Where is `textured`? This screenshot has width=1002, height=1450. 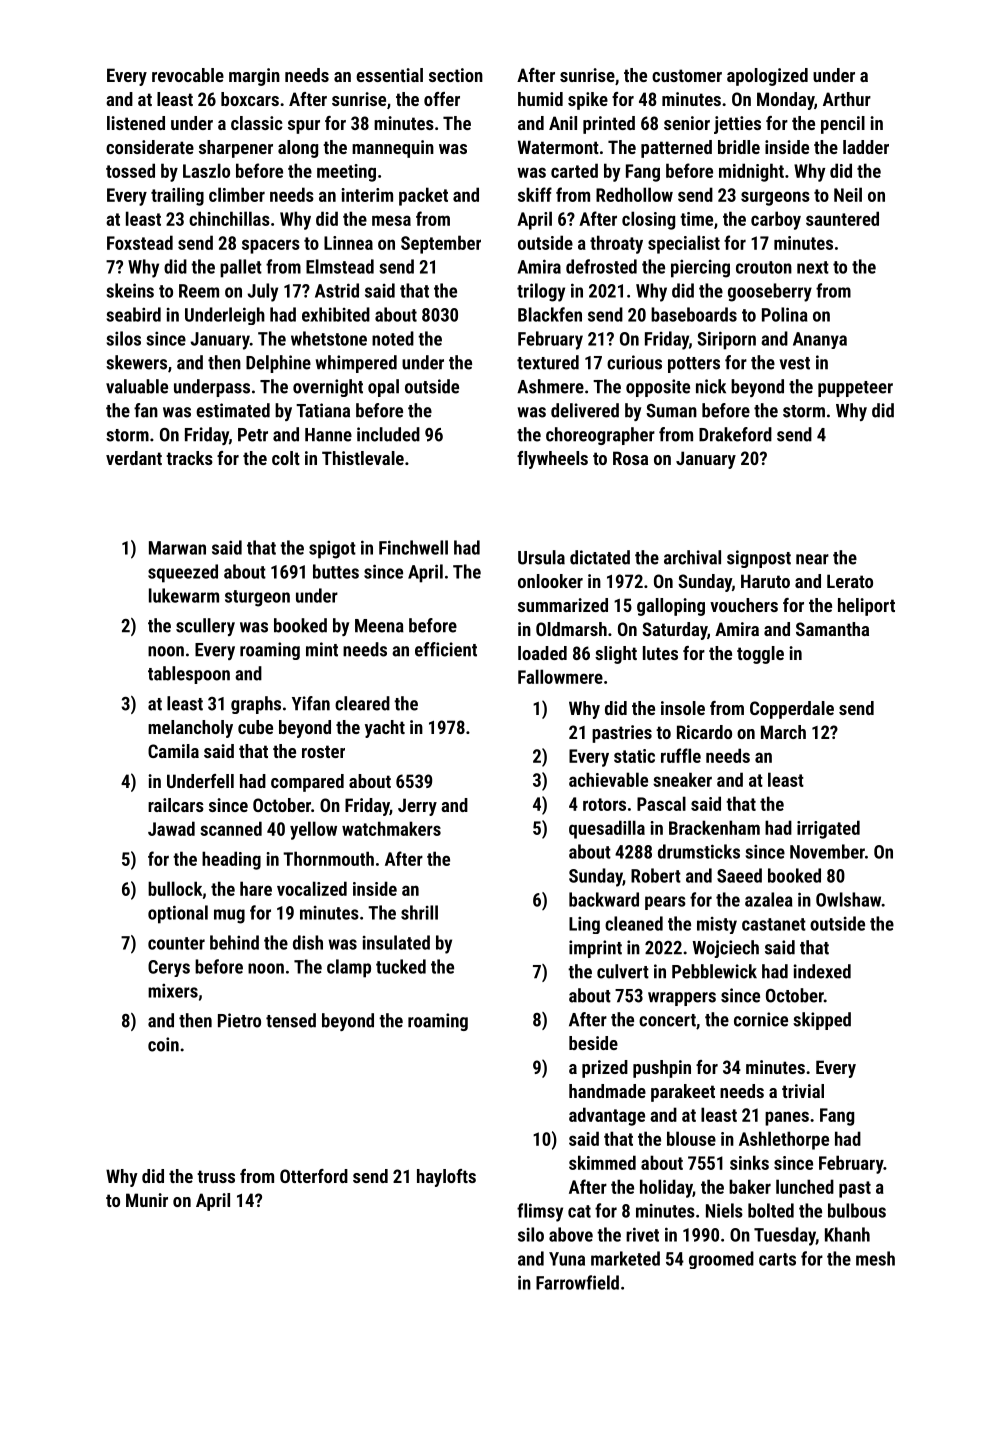
textured is located at coordinates (548, 362).
